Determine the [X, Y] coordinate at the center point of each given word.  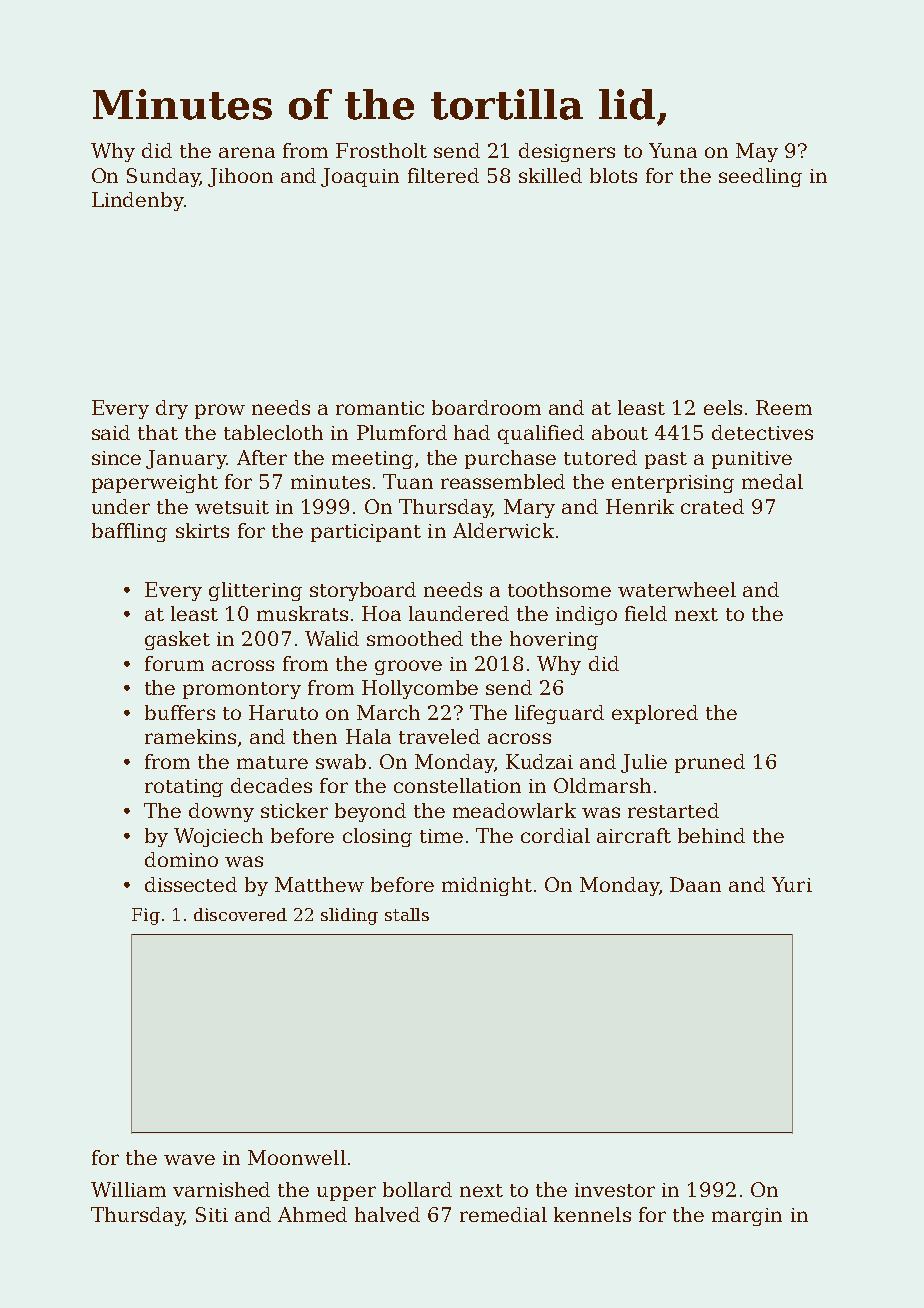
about [620, 432]
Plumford [402, 432]
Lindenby [138, 201]
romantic [380, 408]
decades [271, 785]
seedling [760, 177]
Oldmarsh [602, 785]
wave [189, 1159]
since [116, 458]
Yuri [792, 884]
